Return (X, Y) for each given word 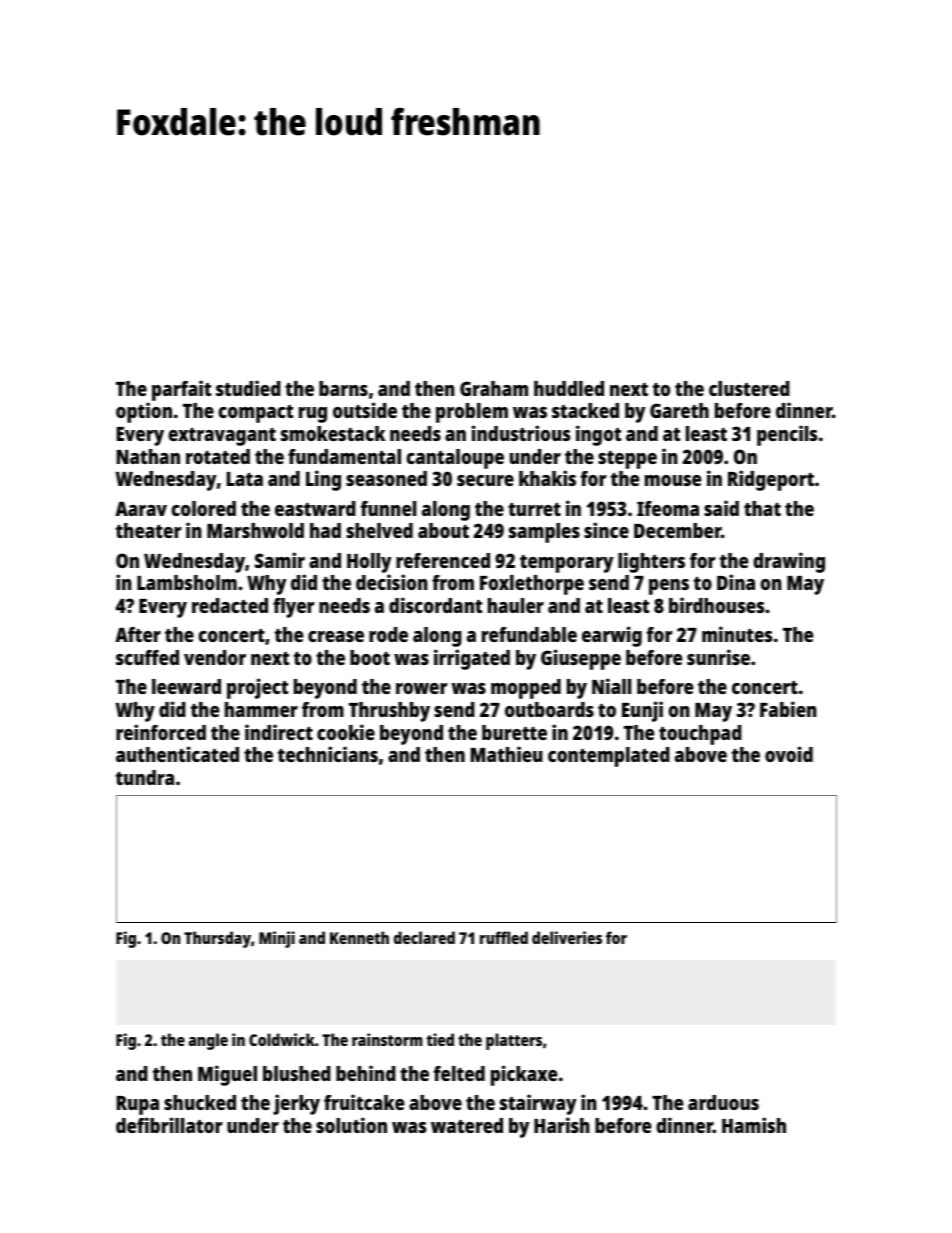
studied (248, 388)
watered (467, 1125)
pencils (787, 435)
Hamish (754, 1125)
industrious (521, 433)
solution (351, 1125)
